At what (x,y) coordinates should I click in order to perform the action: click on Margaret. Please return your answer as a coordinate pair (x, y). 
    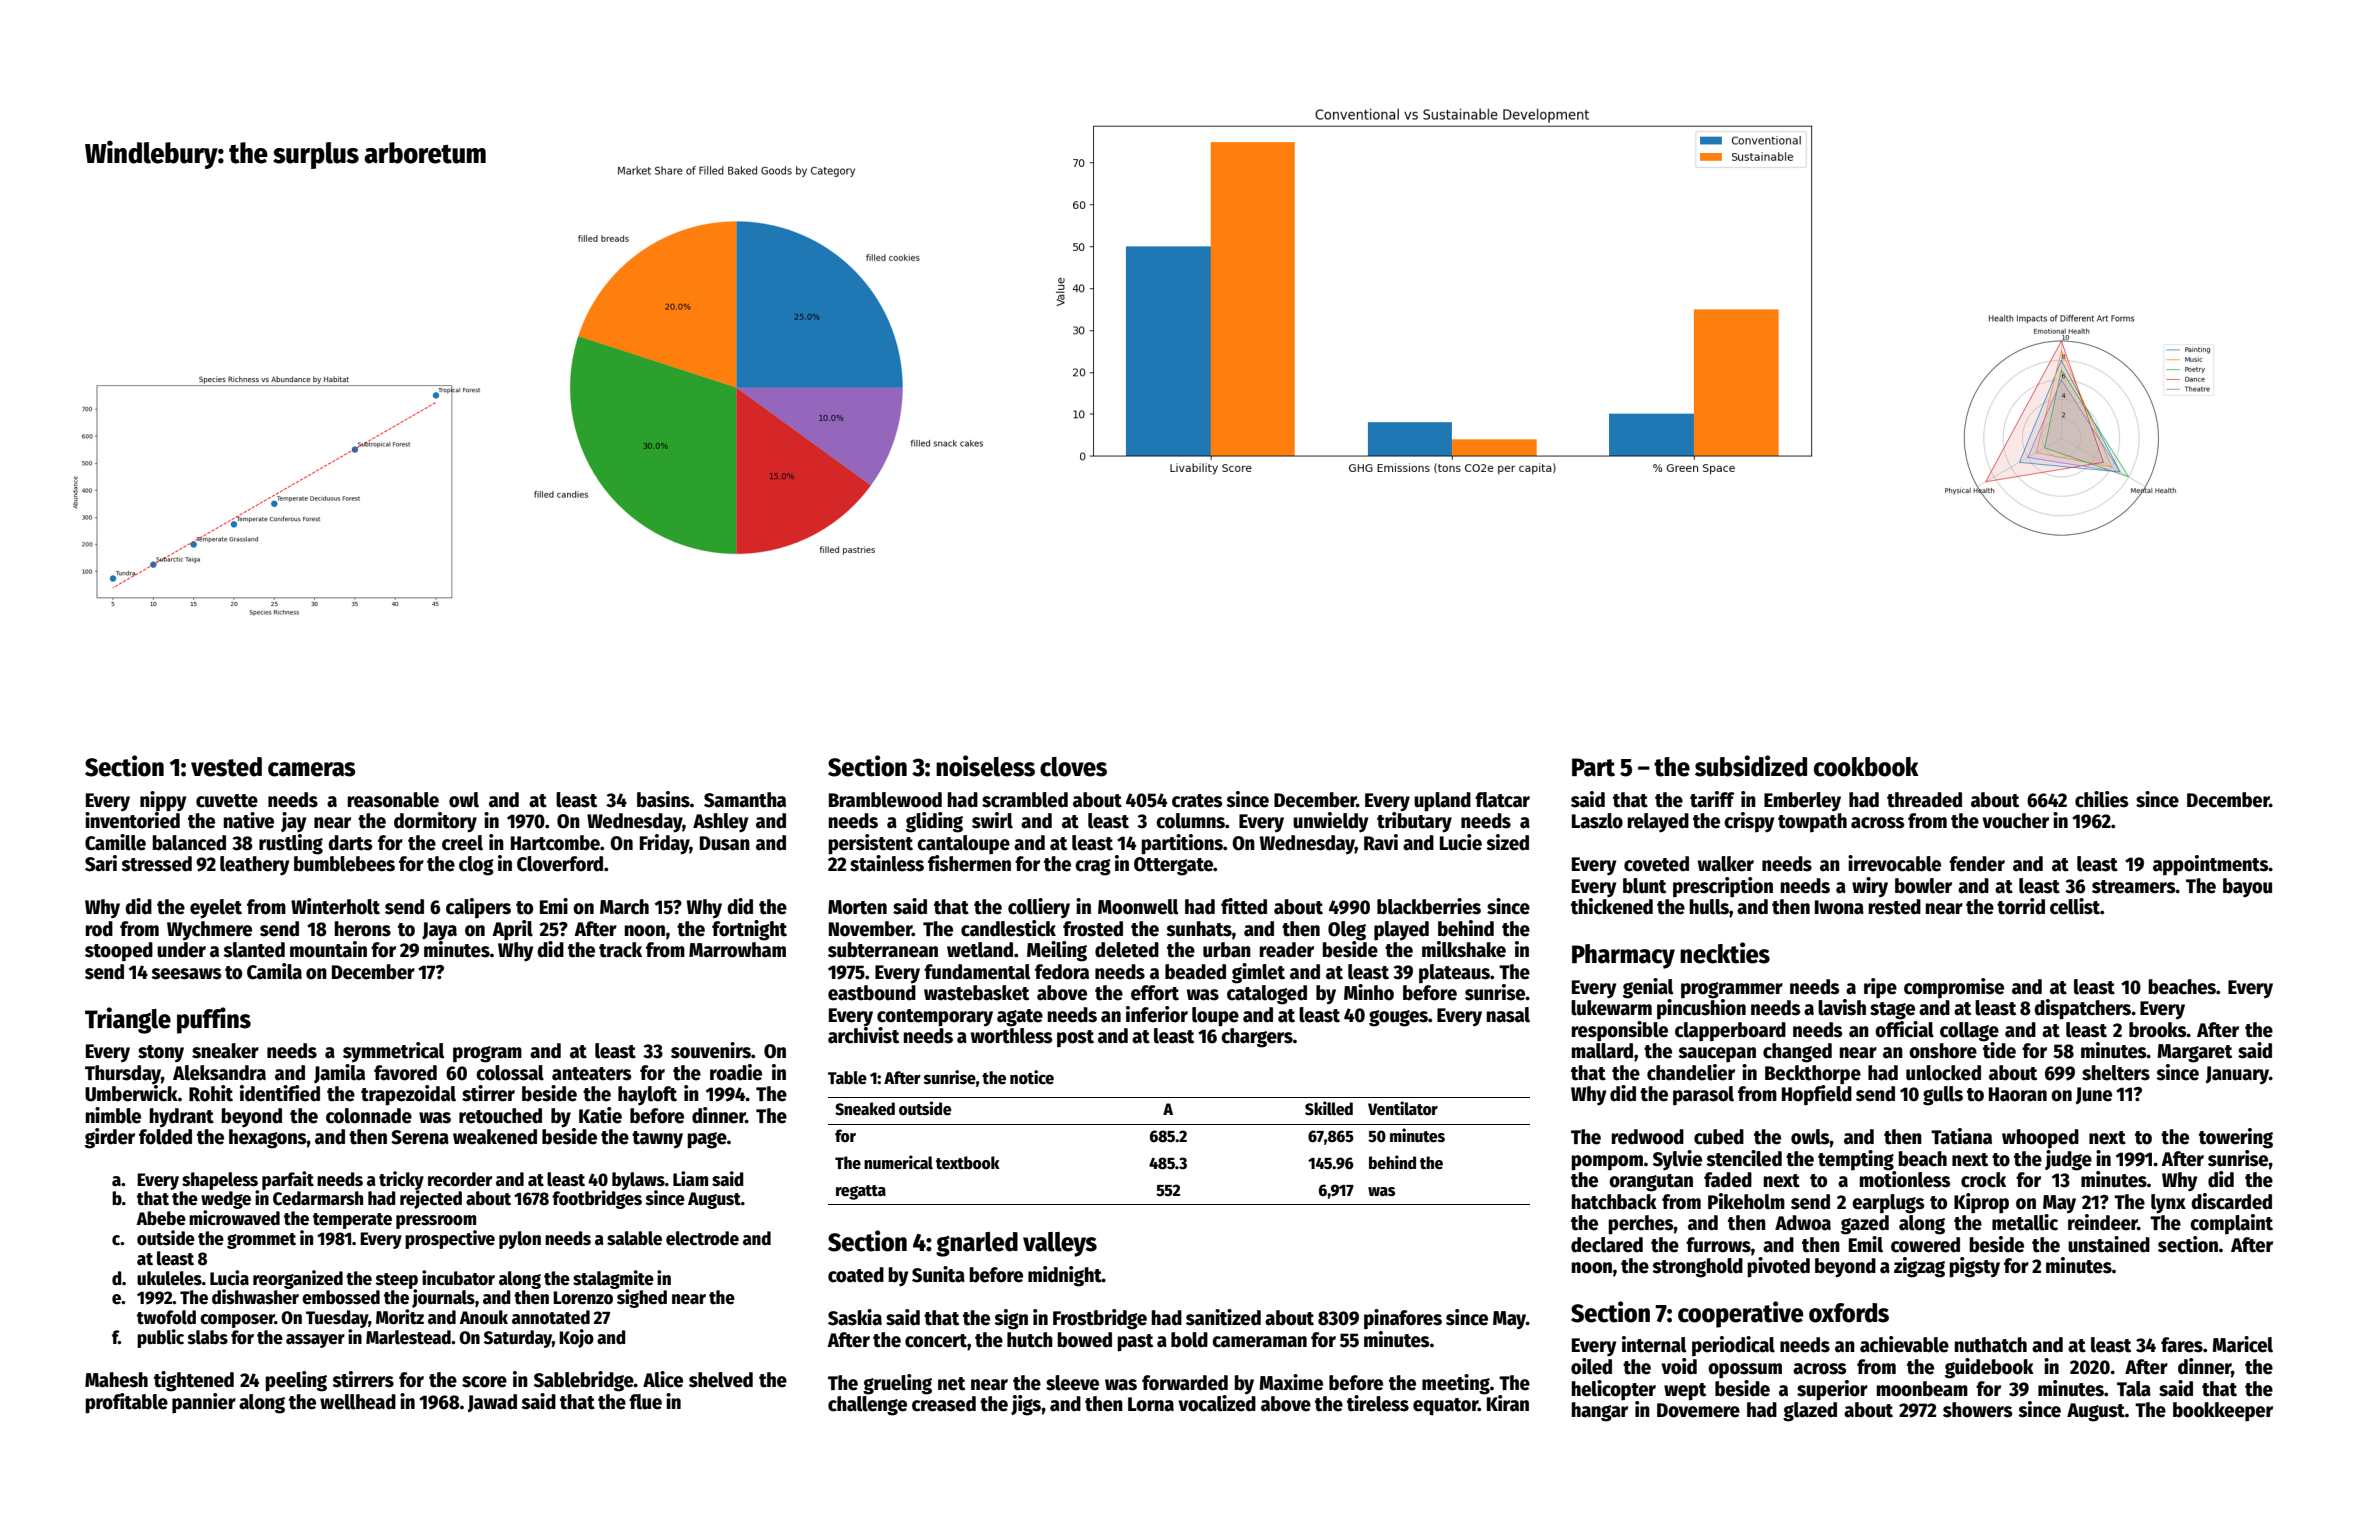
    Looking at the image, I should click on (2194, 1053).
